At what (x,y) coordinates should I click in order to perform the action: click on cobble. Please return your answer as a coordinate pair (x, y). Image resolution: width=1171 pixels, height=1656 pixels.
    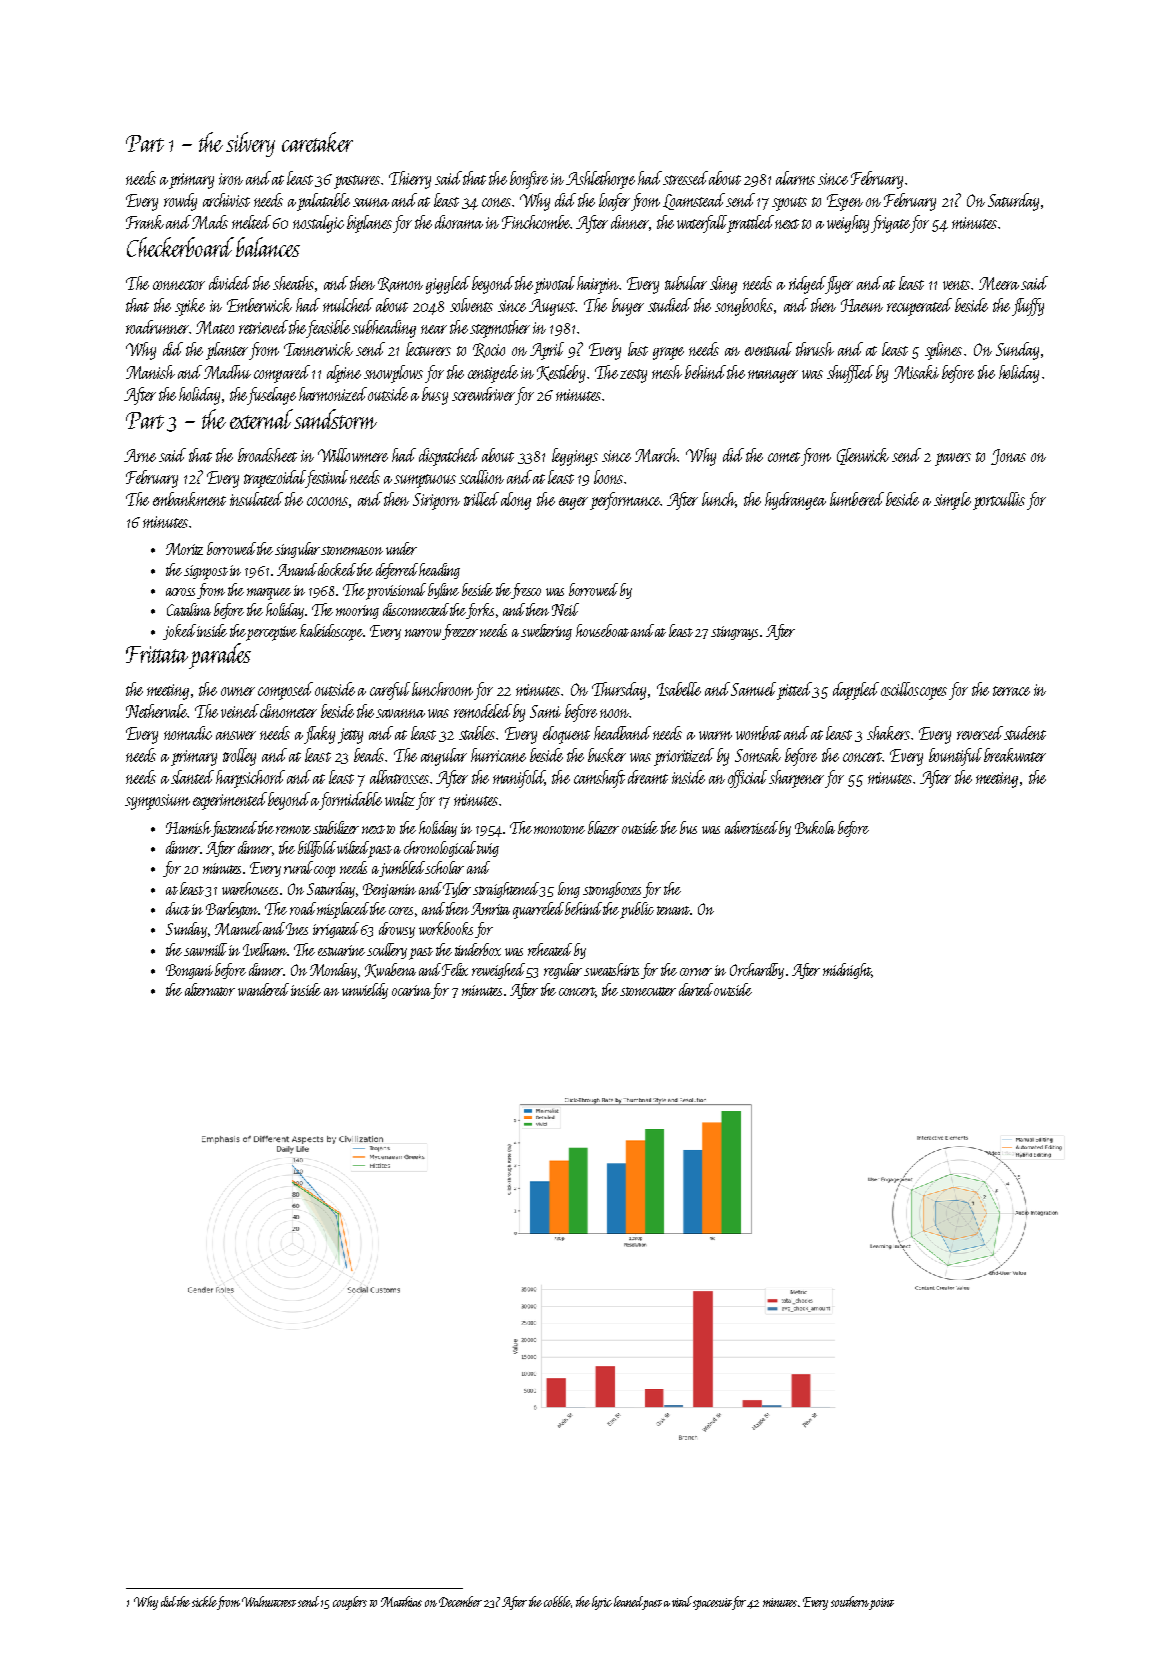
    Looking at the image, I should click on (557, 1601).
